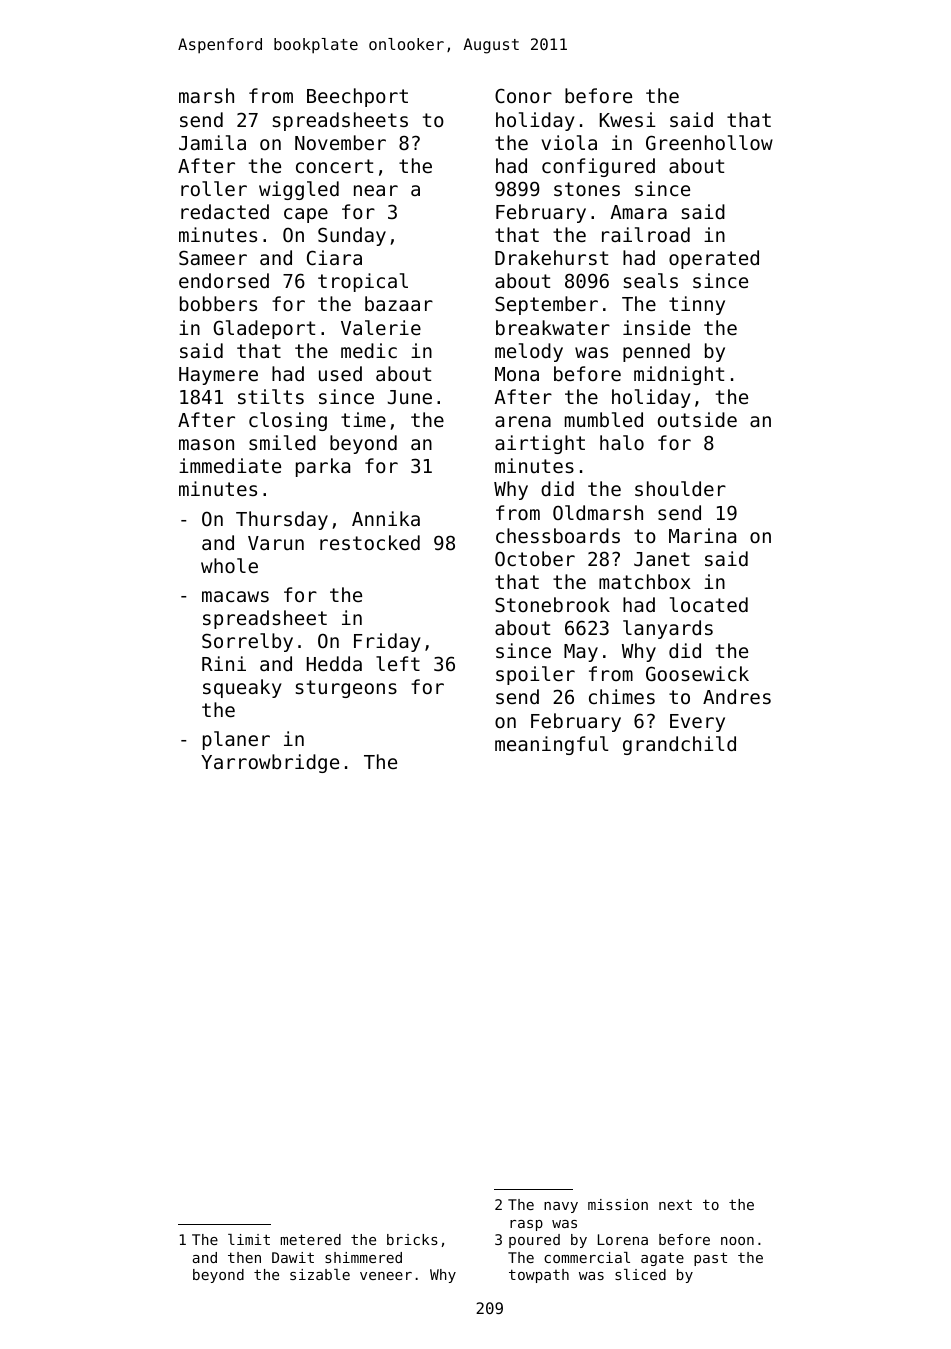 The image size is (951, 1349). Describe the element at coordinates (628, 119) in the screenshot. I see `Kwesi` at that location.
